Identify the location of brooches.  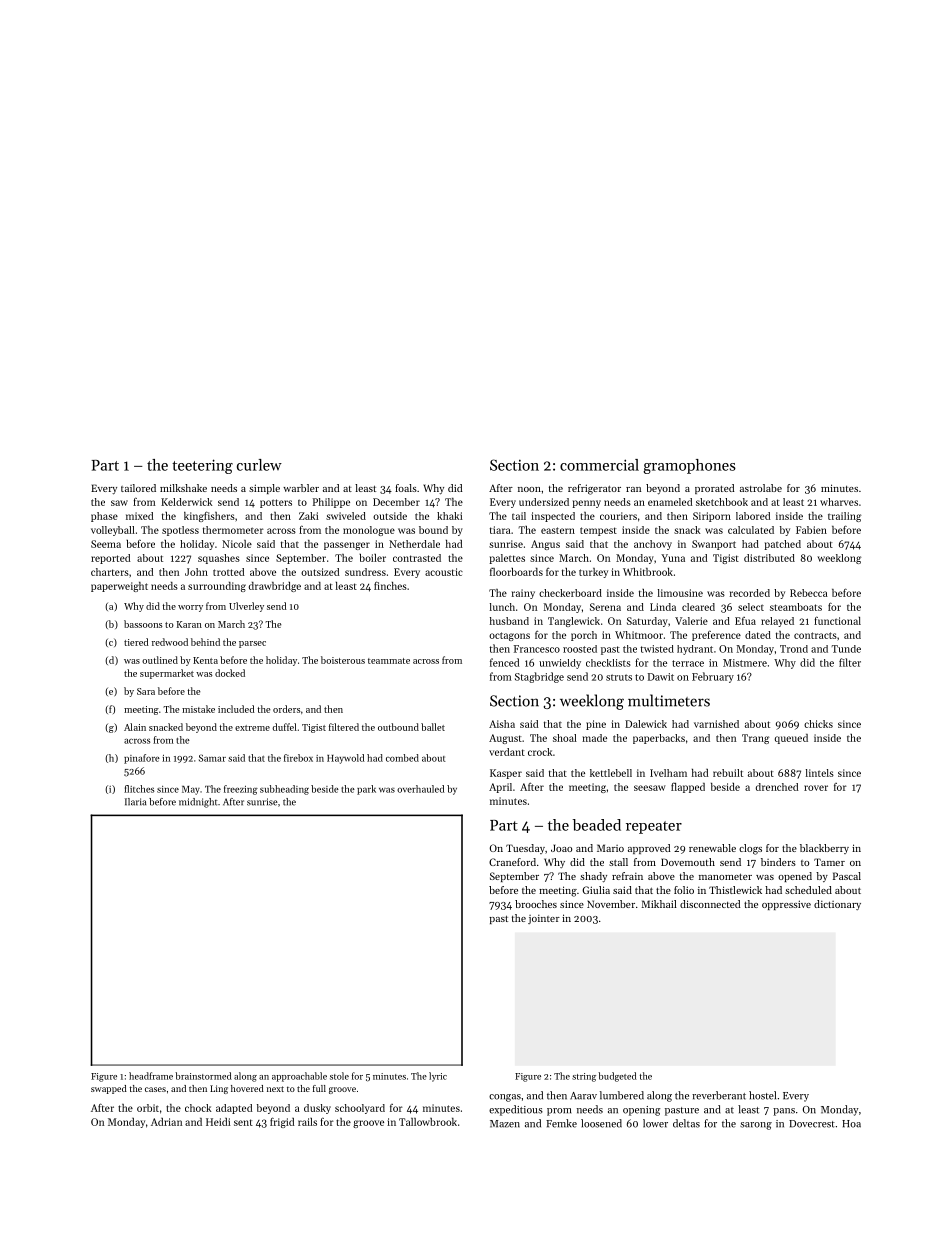
(536, 904).
